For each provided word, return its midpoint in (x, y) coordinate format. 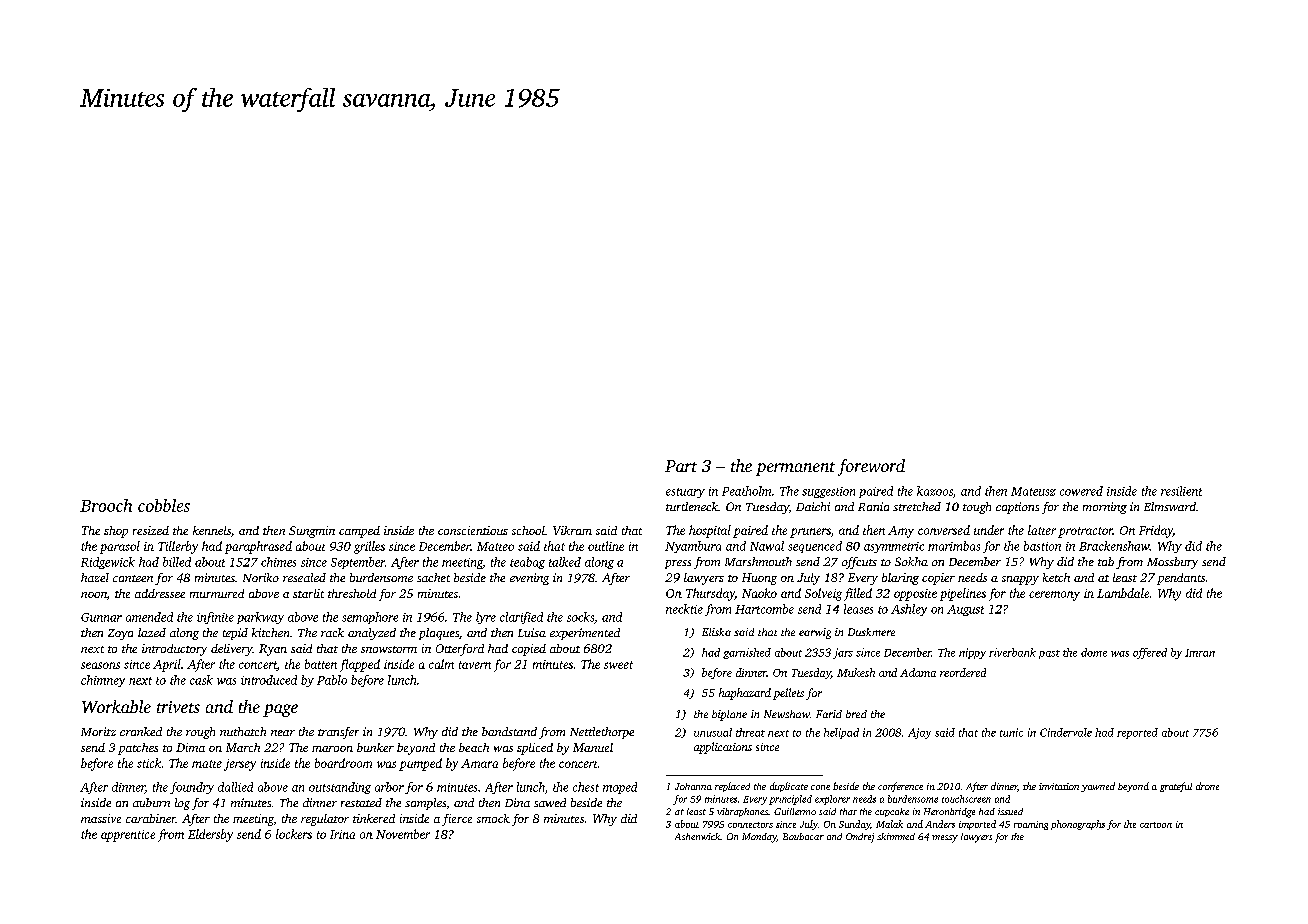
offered (1150, 653)
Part (681, 466)
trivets (178, 707)
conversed (944, 530)
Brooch (106, 505)
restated (361, 802)
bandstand (509, 731)
